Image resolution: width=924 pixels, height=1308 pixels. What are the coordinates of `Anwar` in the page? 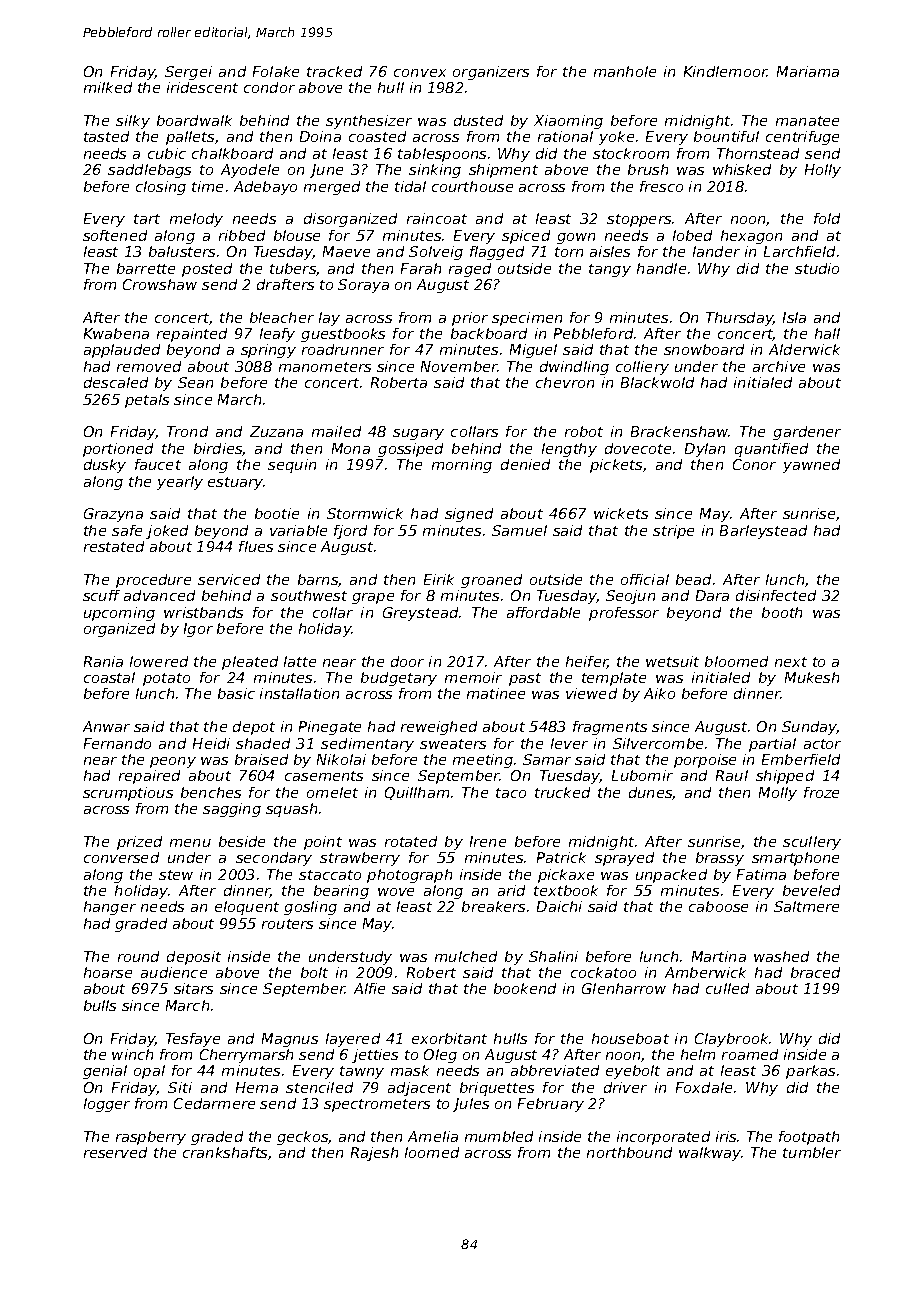 It's located at (106, 726).
